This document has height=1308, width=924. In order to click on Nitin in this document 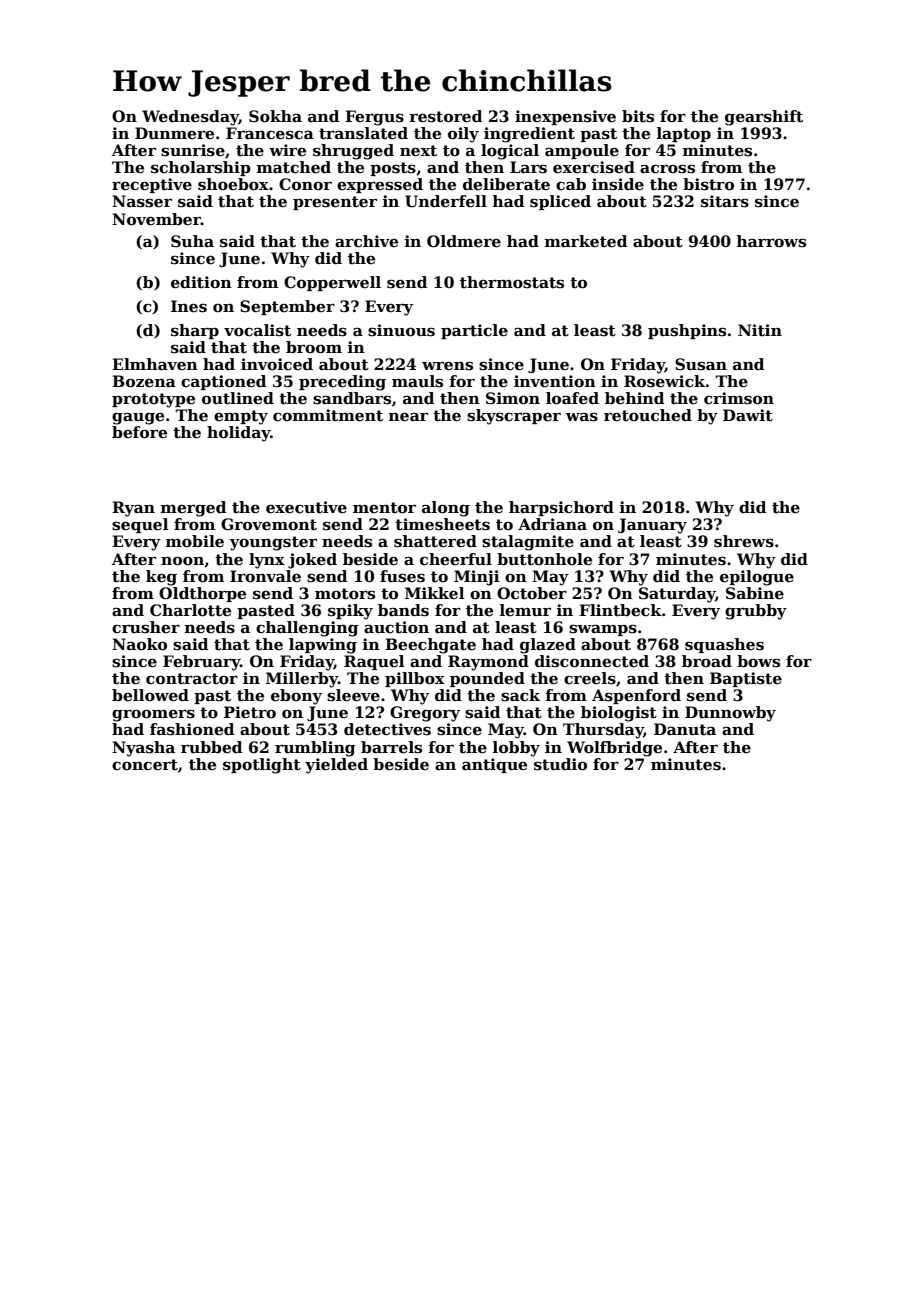, I will do `click(760, 330)`.
